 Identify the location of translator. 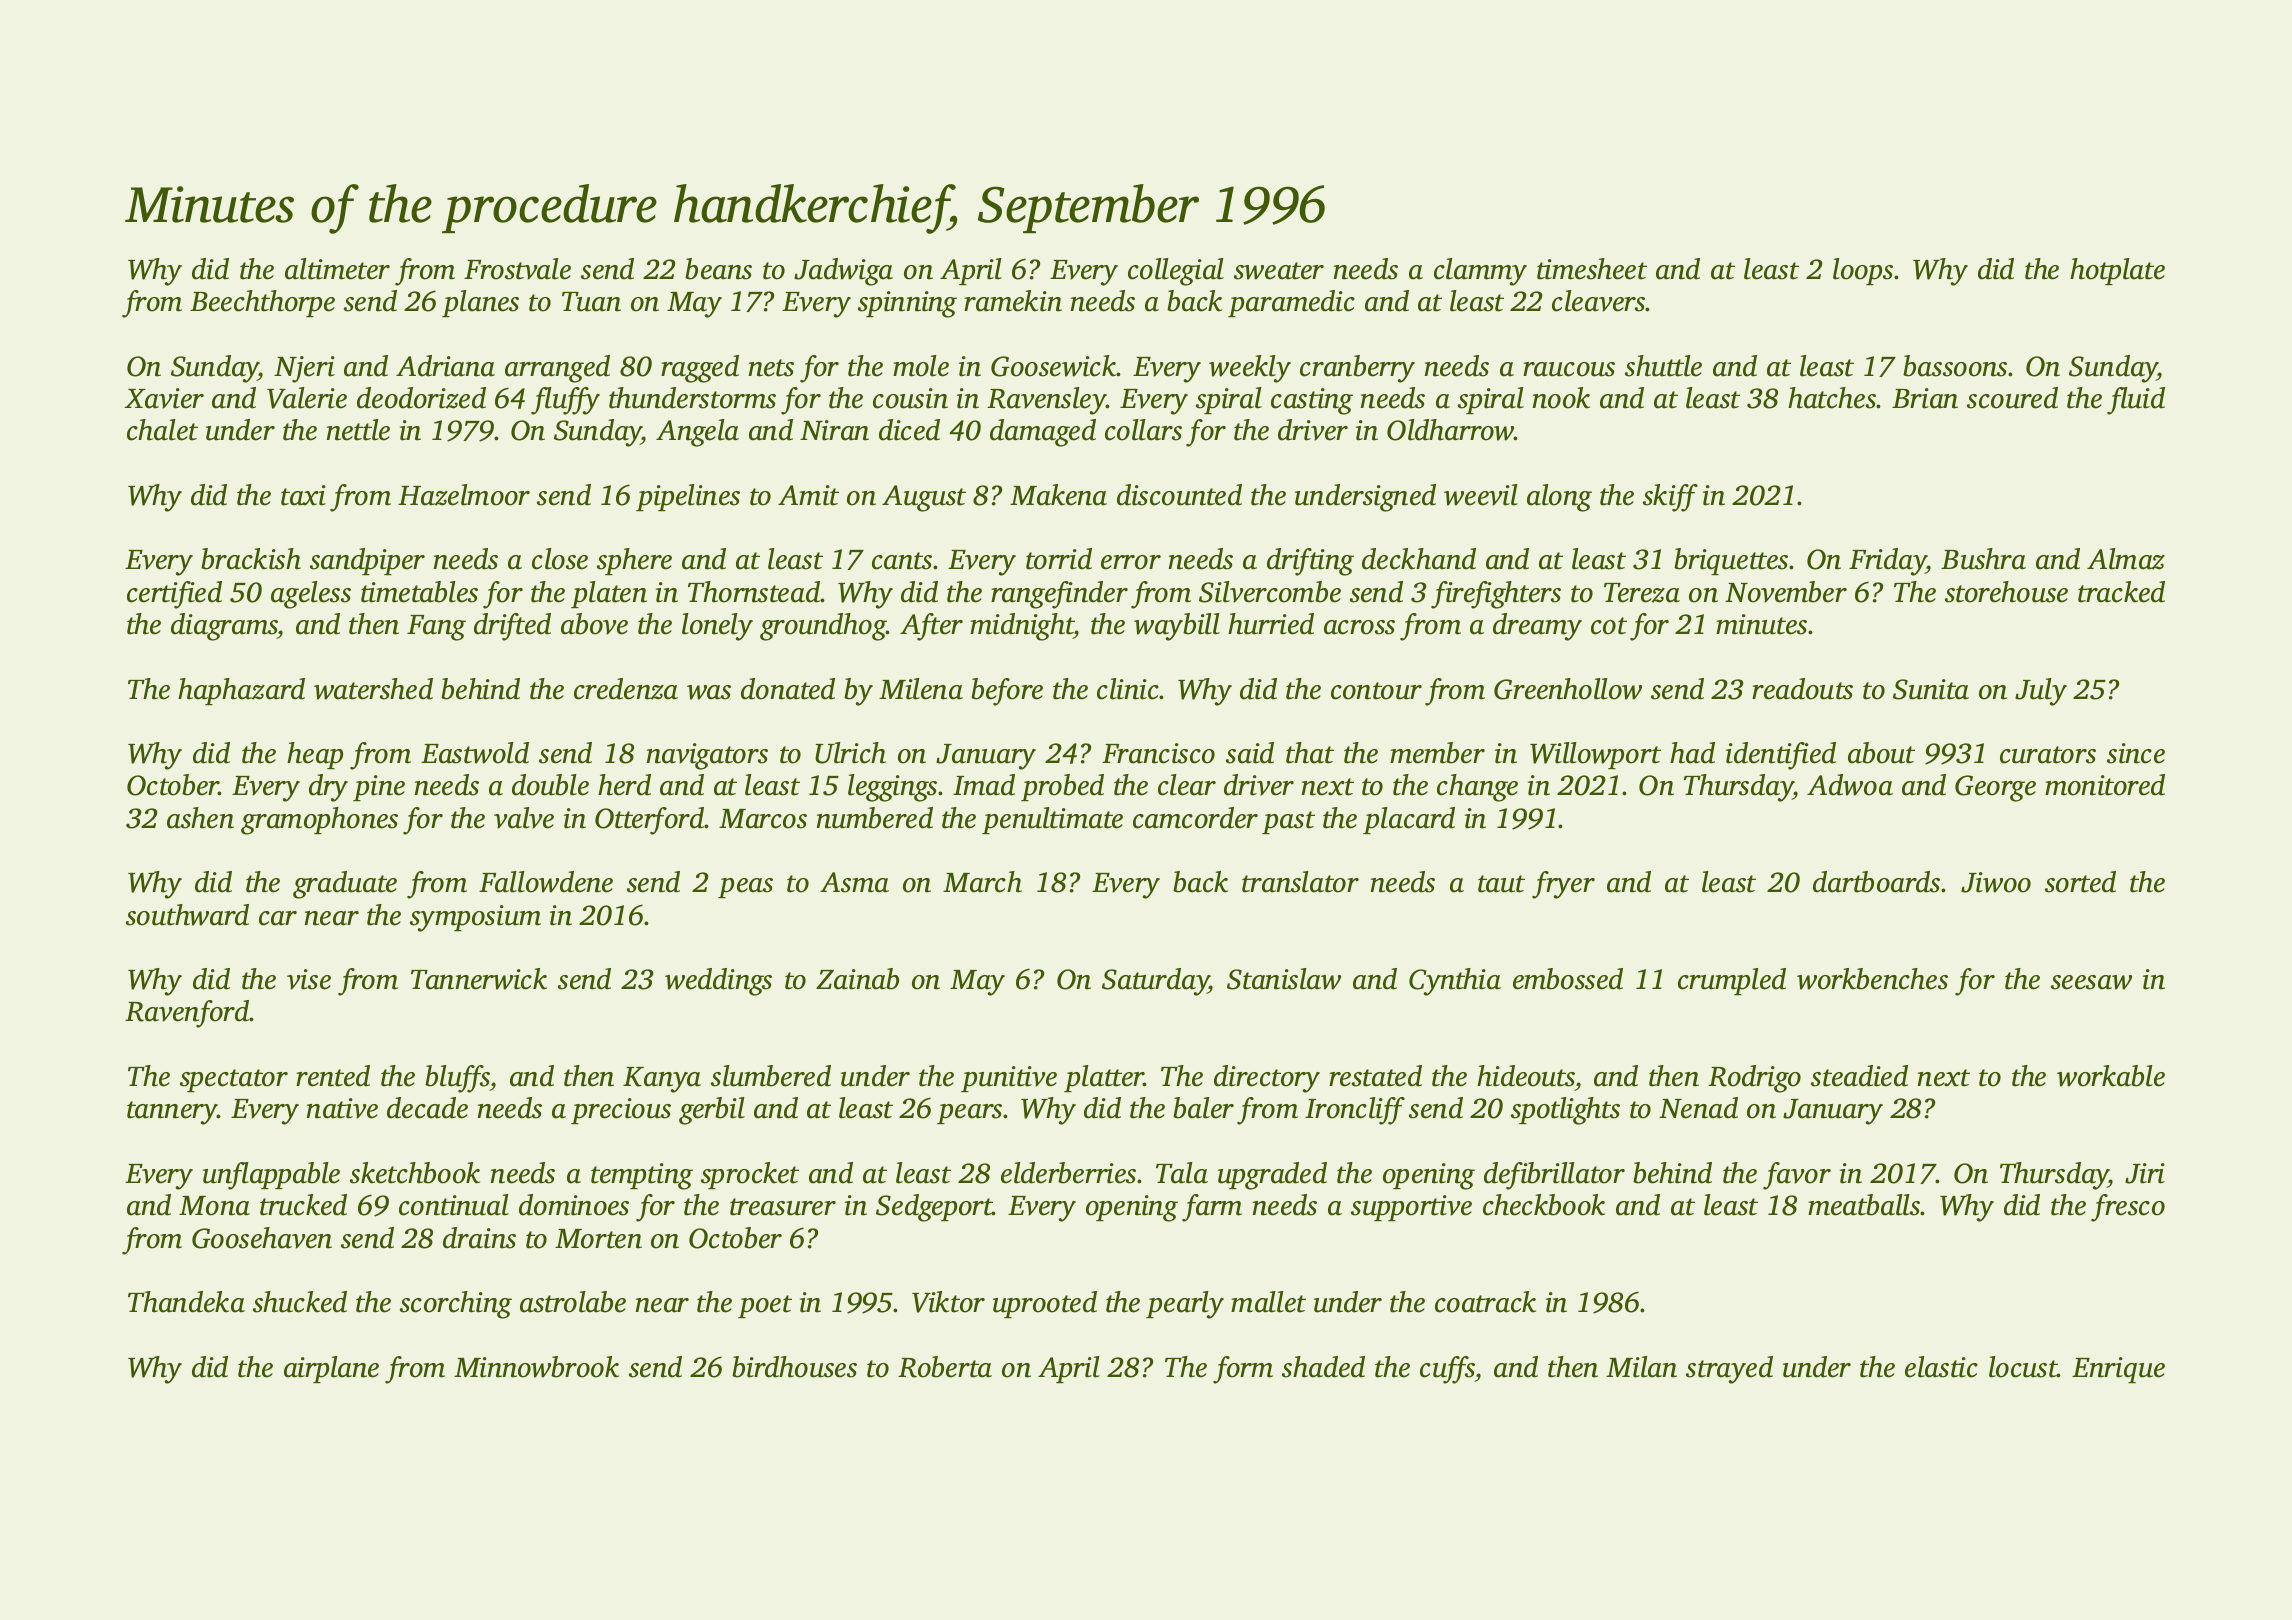
(1300, 882).
